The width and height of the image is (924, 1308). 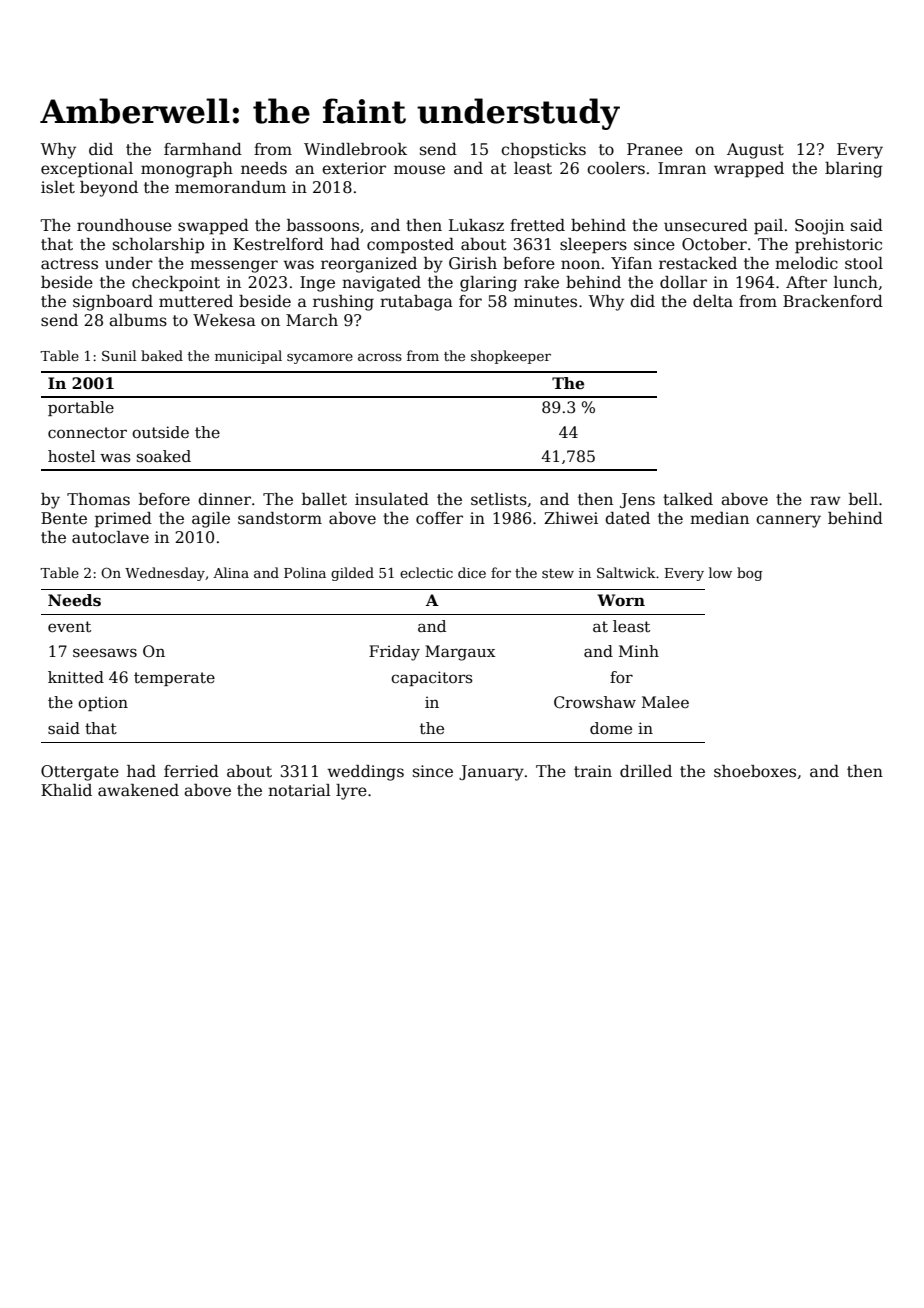 I want to click on Khalid, so click(x=66, y=790).
